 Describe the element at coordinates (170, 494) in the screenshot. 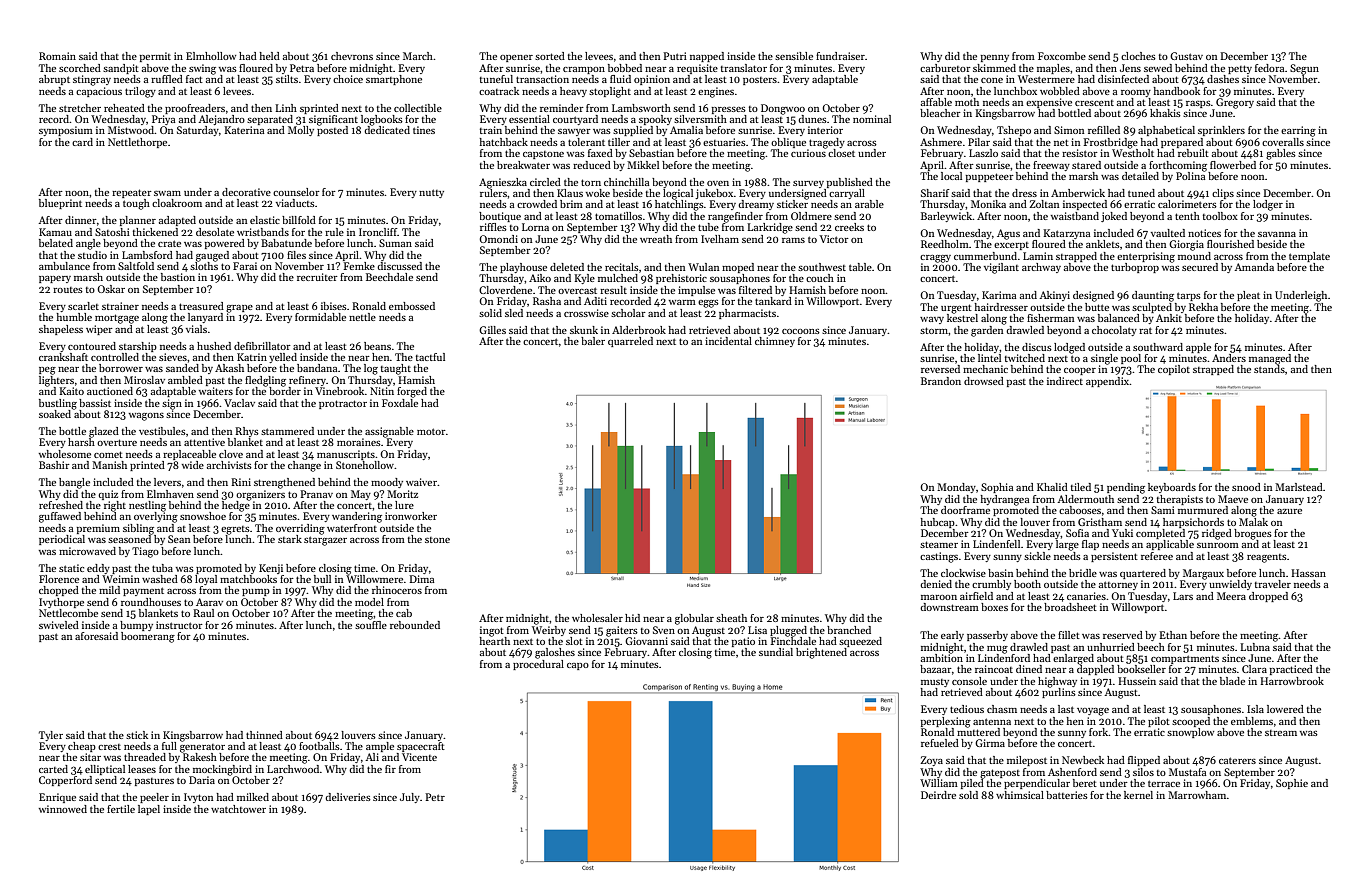

I see `Elmhaven` at that location.
